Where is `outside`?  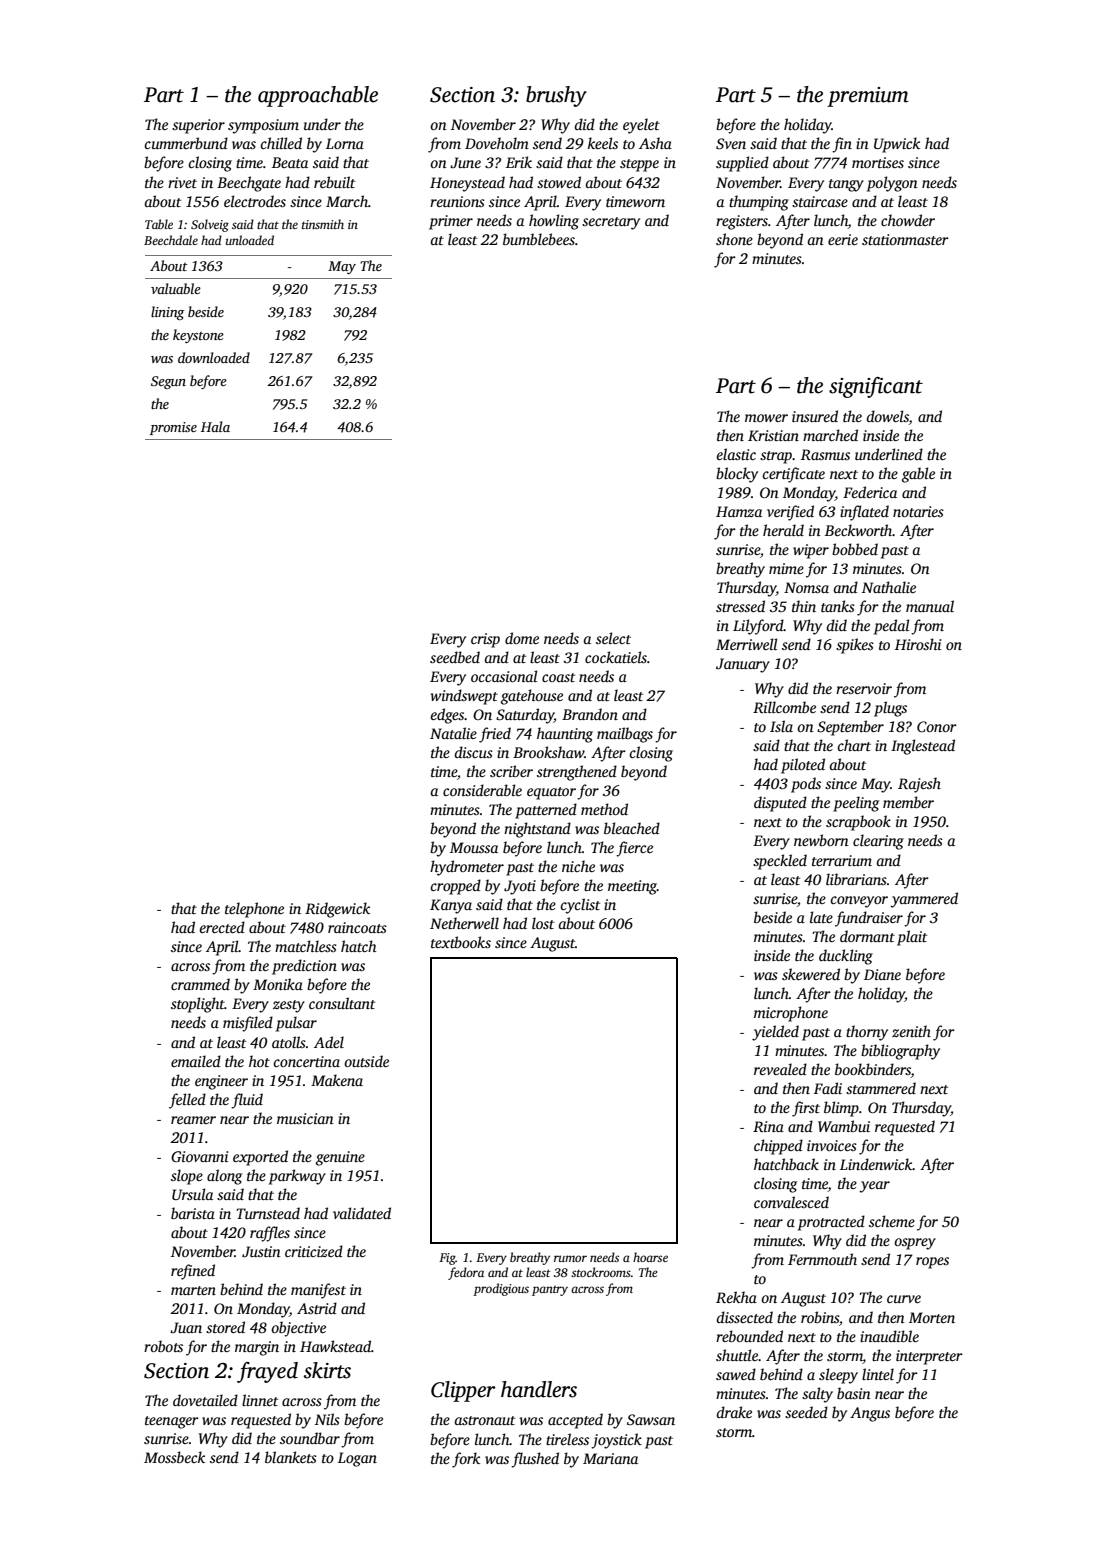
outside is located at coordinates (366, 1061).
